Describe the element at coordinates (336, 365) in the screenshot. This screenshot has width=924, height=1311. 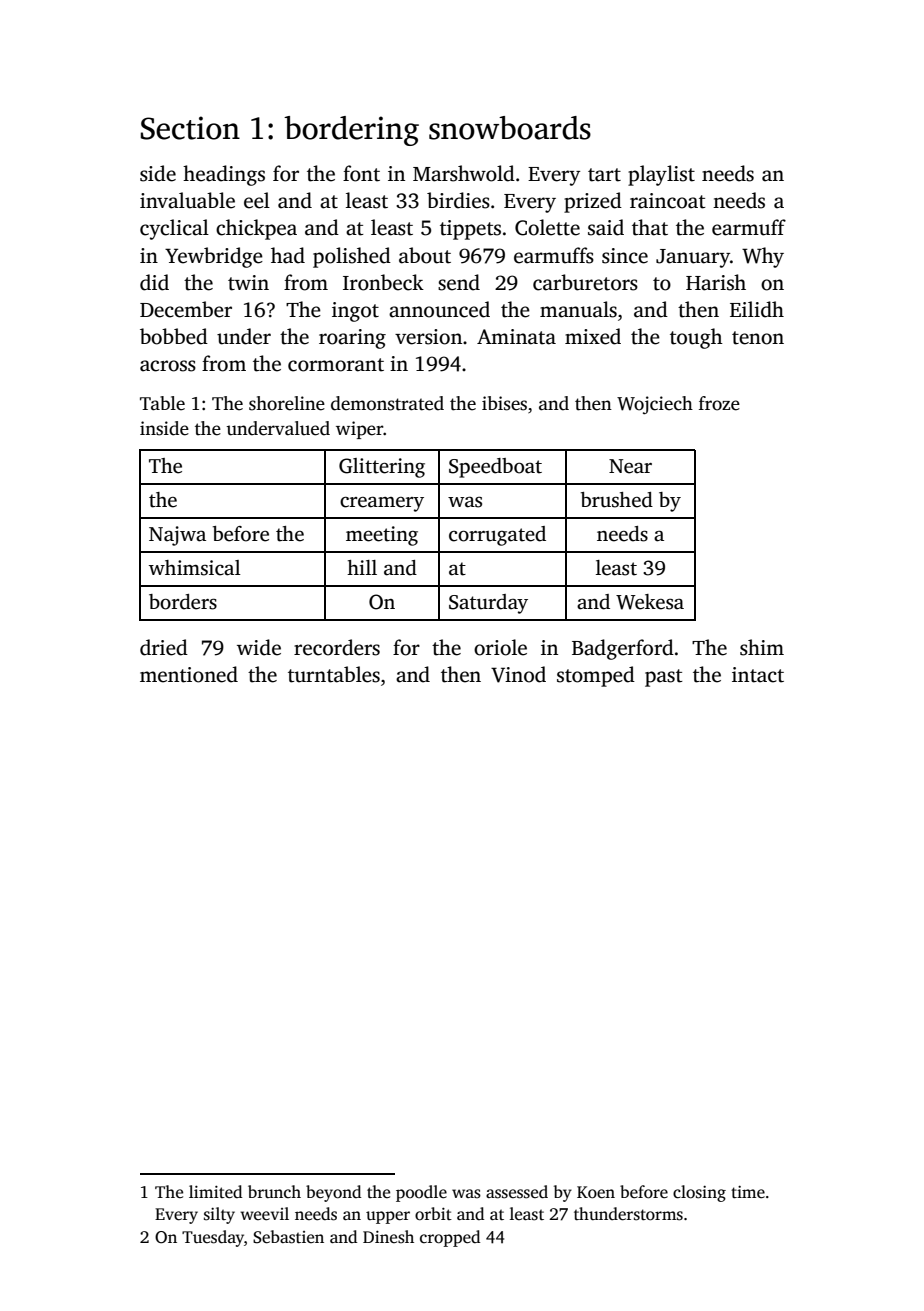
I see `cormorant` at that location.
